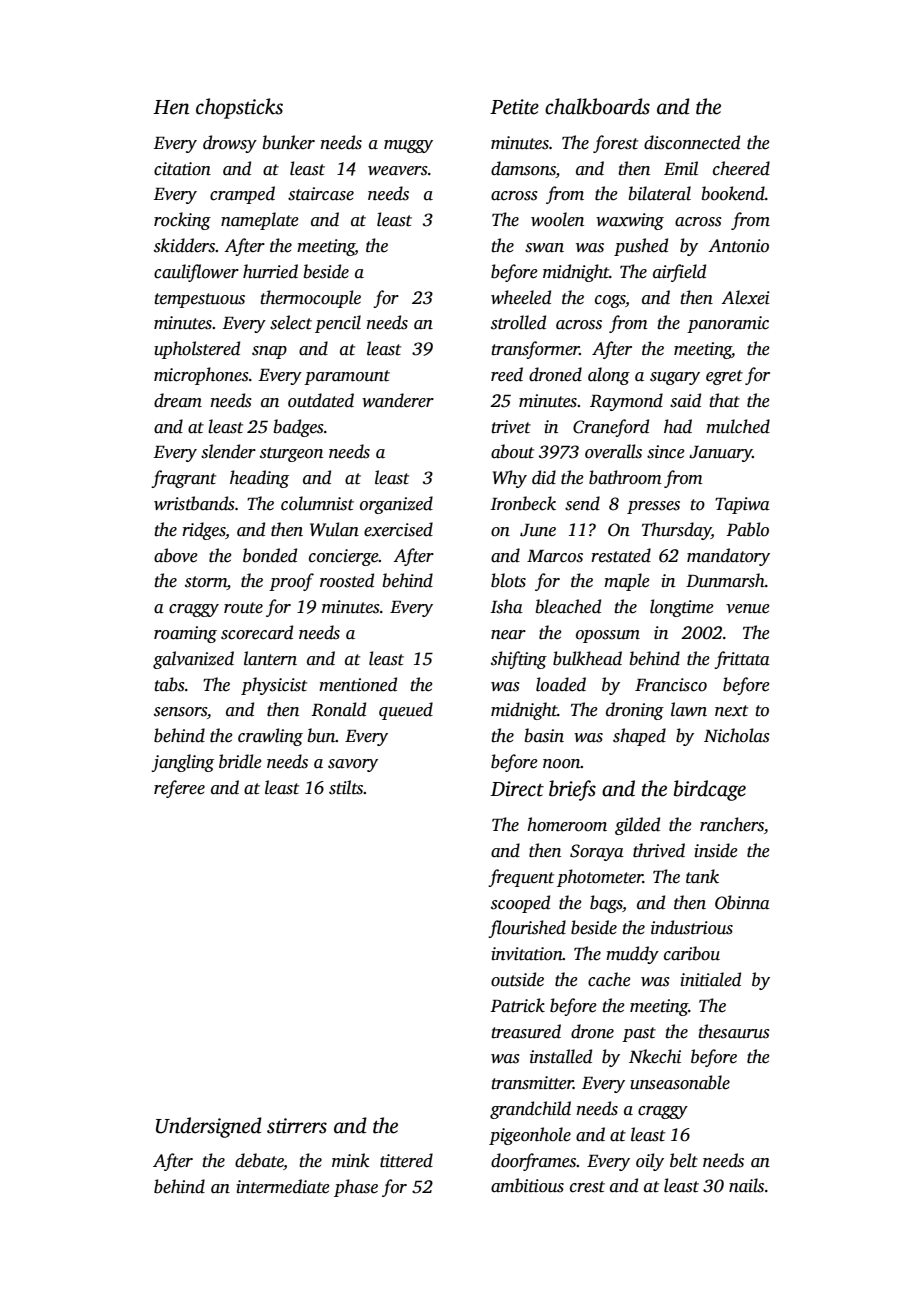  I want to click on chalkboards, so click(597, 106).
